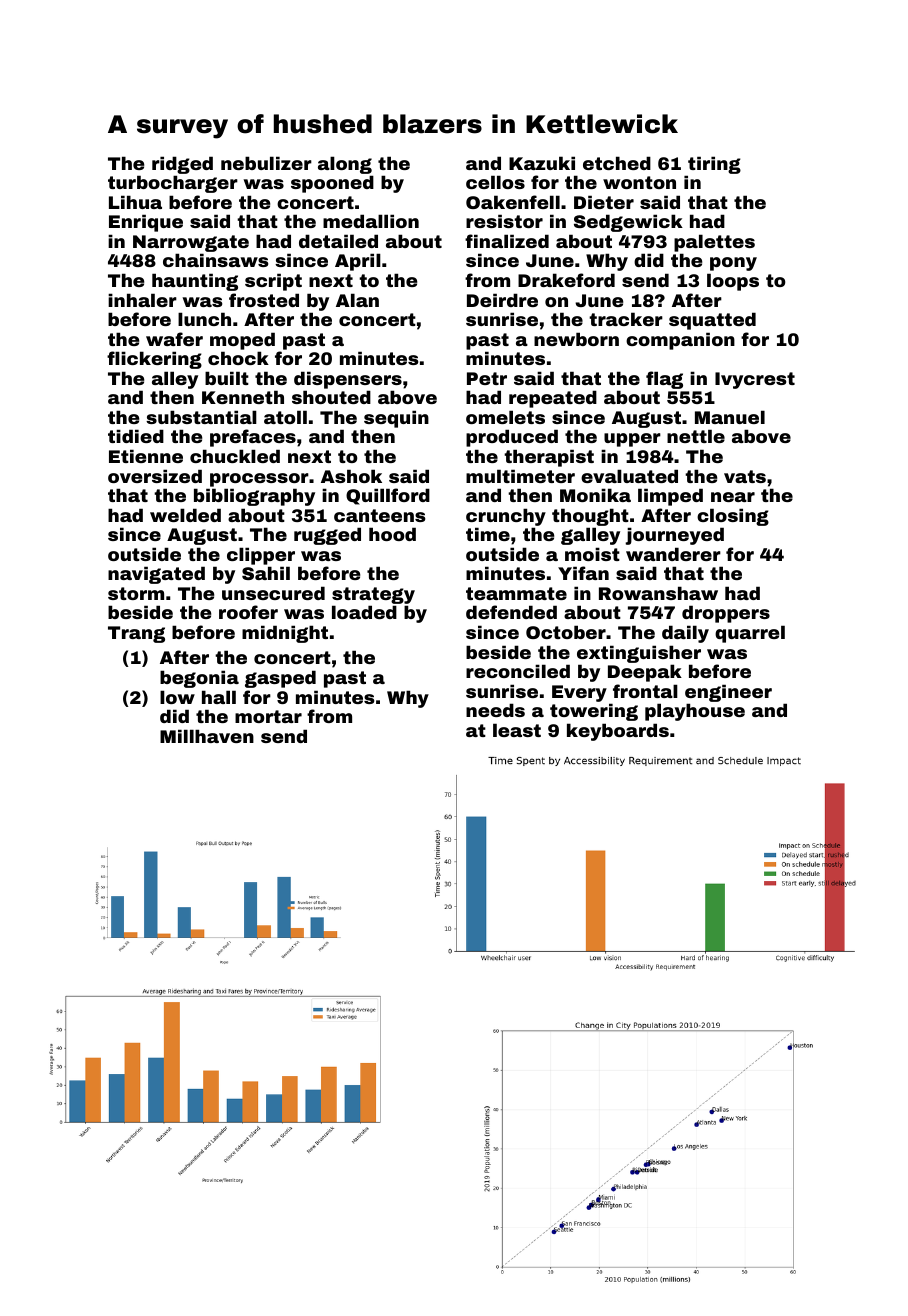 The width and height of the screenshot is (908, 1316). What do you see at coordinates (154, 360) in the screenshot?
I see `flickering` at bounding box center [154, 360].
